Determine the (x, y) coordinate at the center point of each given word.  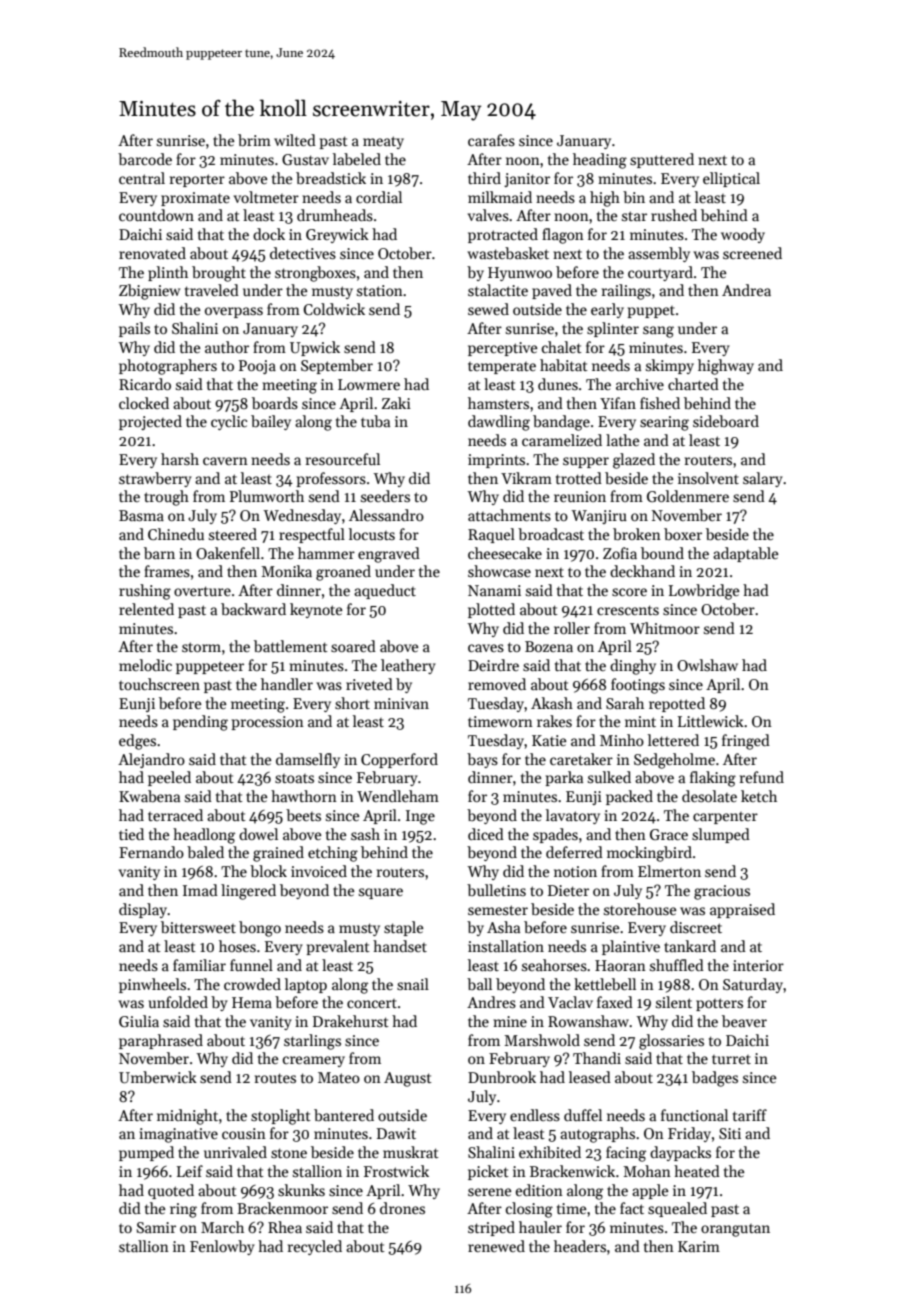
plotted (491, 610)
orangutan (735, 1230)
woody (743, 235)
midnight (187, 1117)
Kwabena (149, 796)
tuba (375, 421)
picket (488, 1172)
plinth (168, 273)
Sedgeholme (674, 761)
